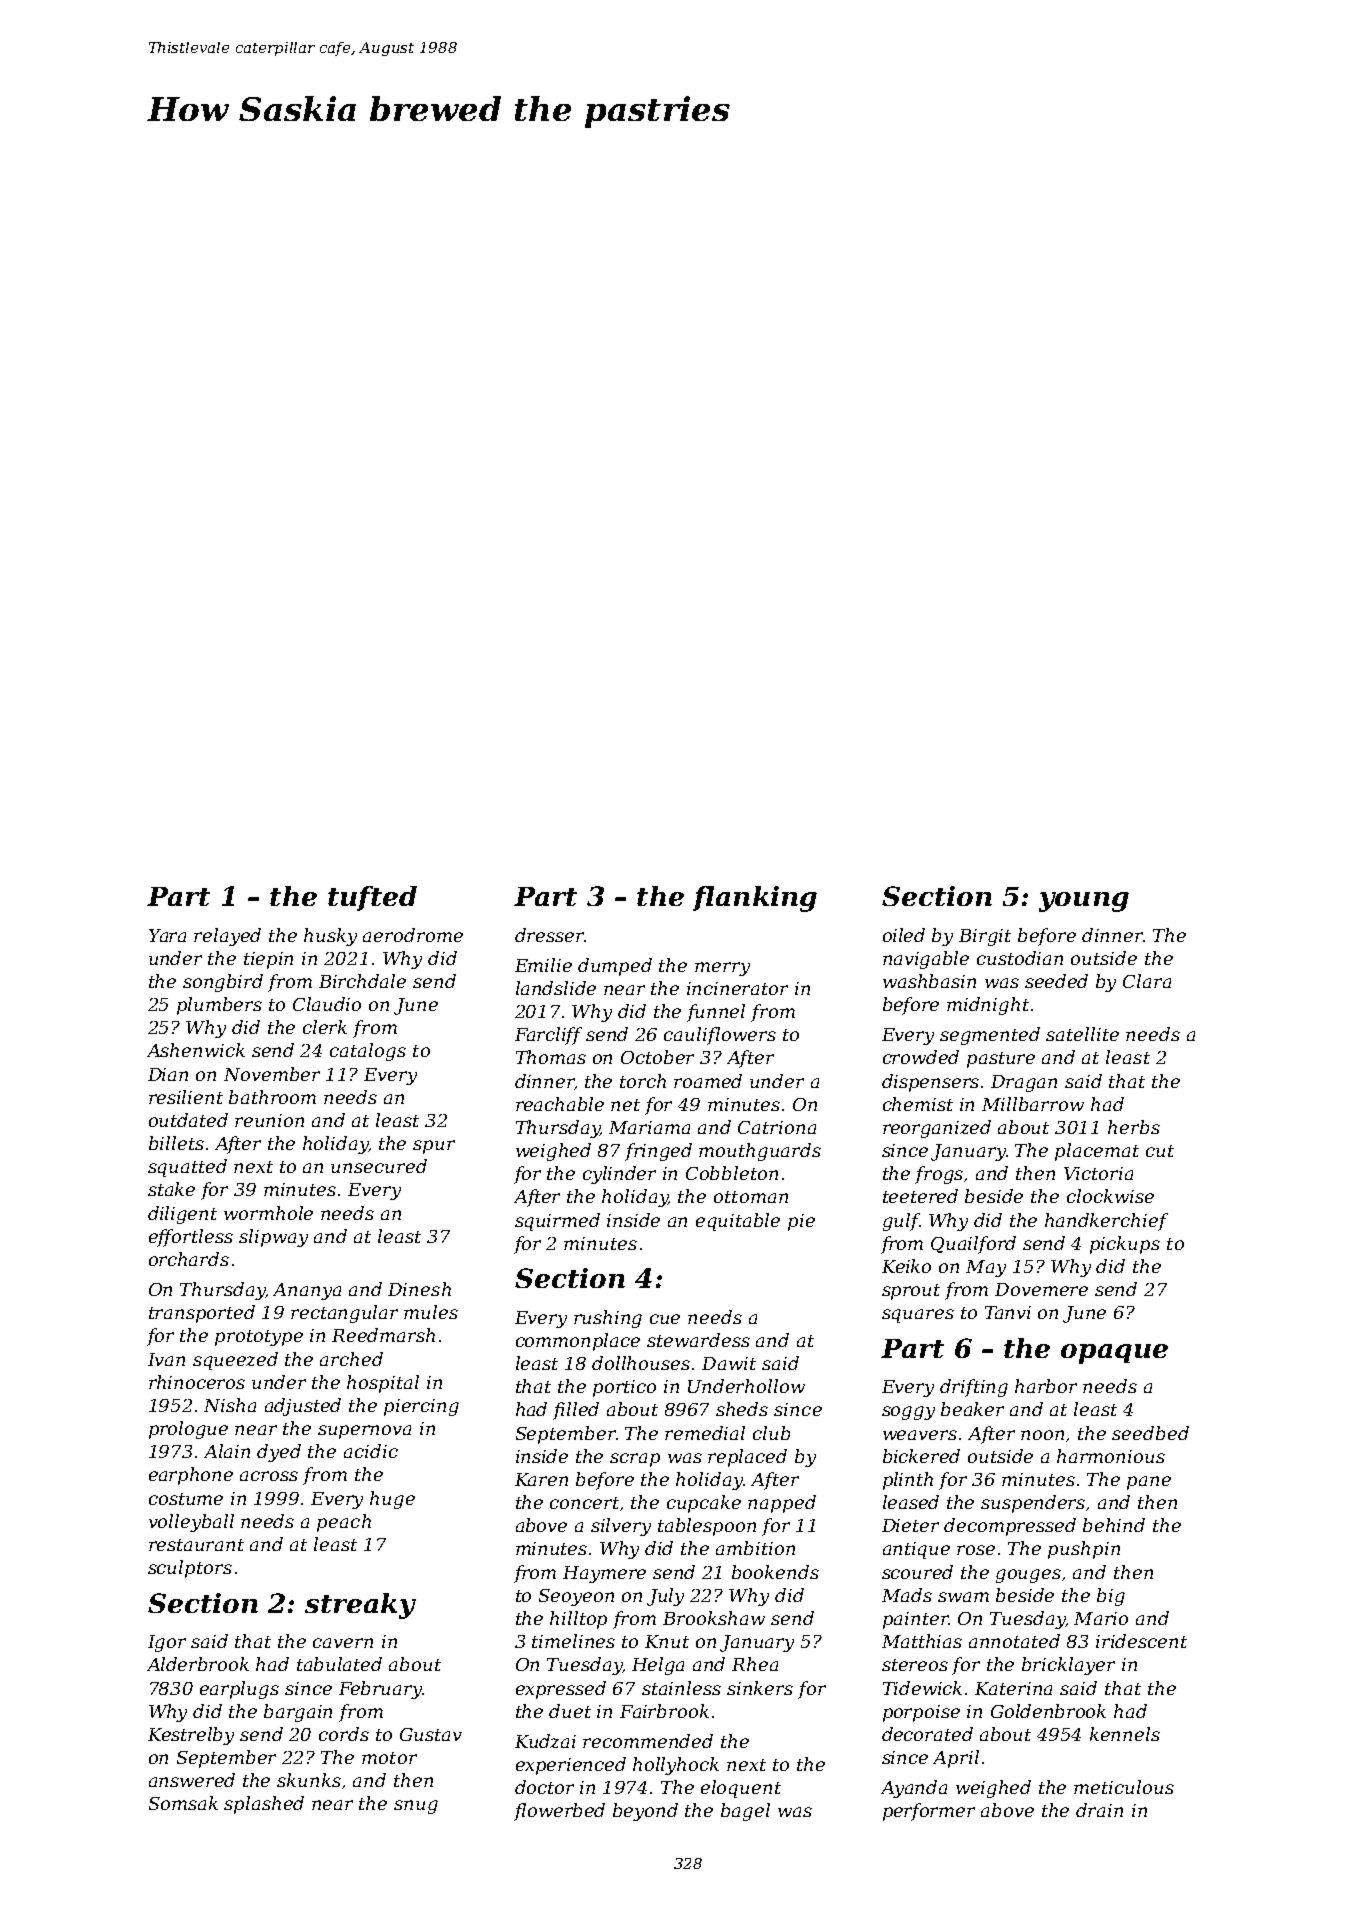  I want to click on skunks, so click(309, 1780).
